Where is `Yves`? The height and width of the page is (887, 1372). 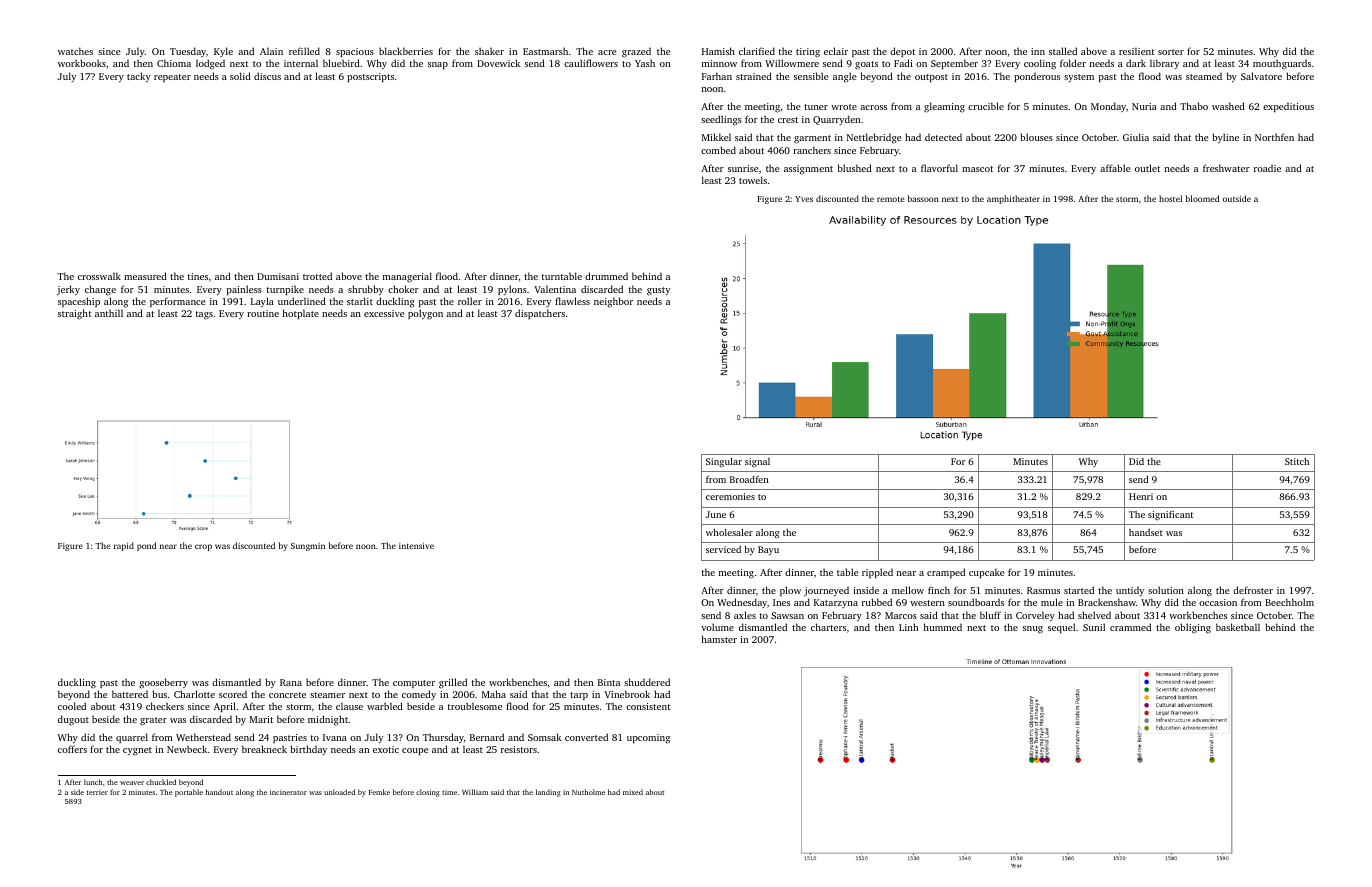
Yves is located at coordinates (804, 199).
